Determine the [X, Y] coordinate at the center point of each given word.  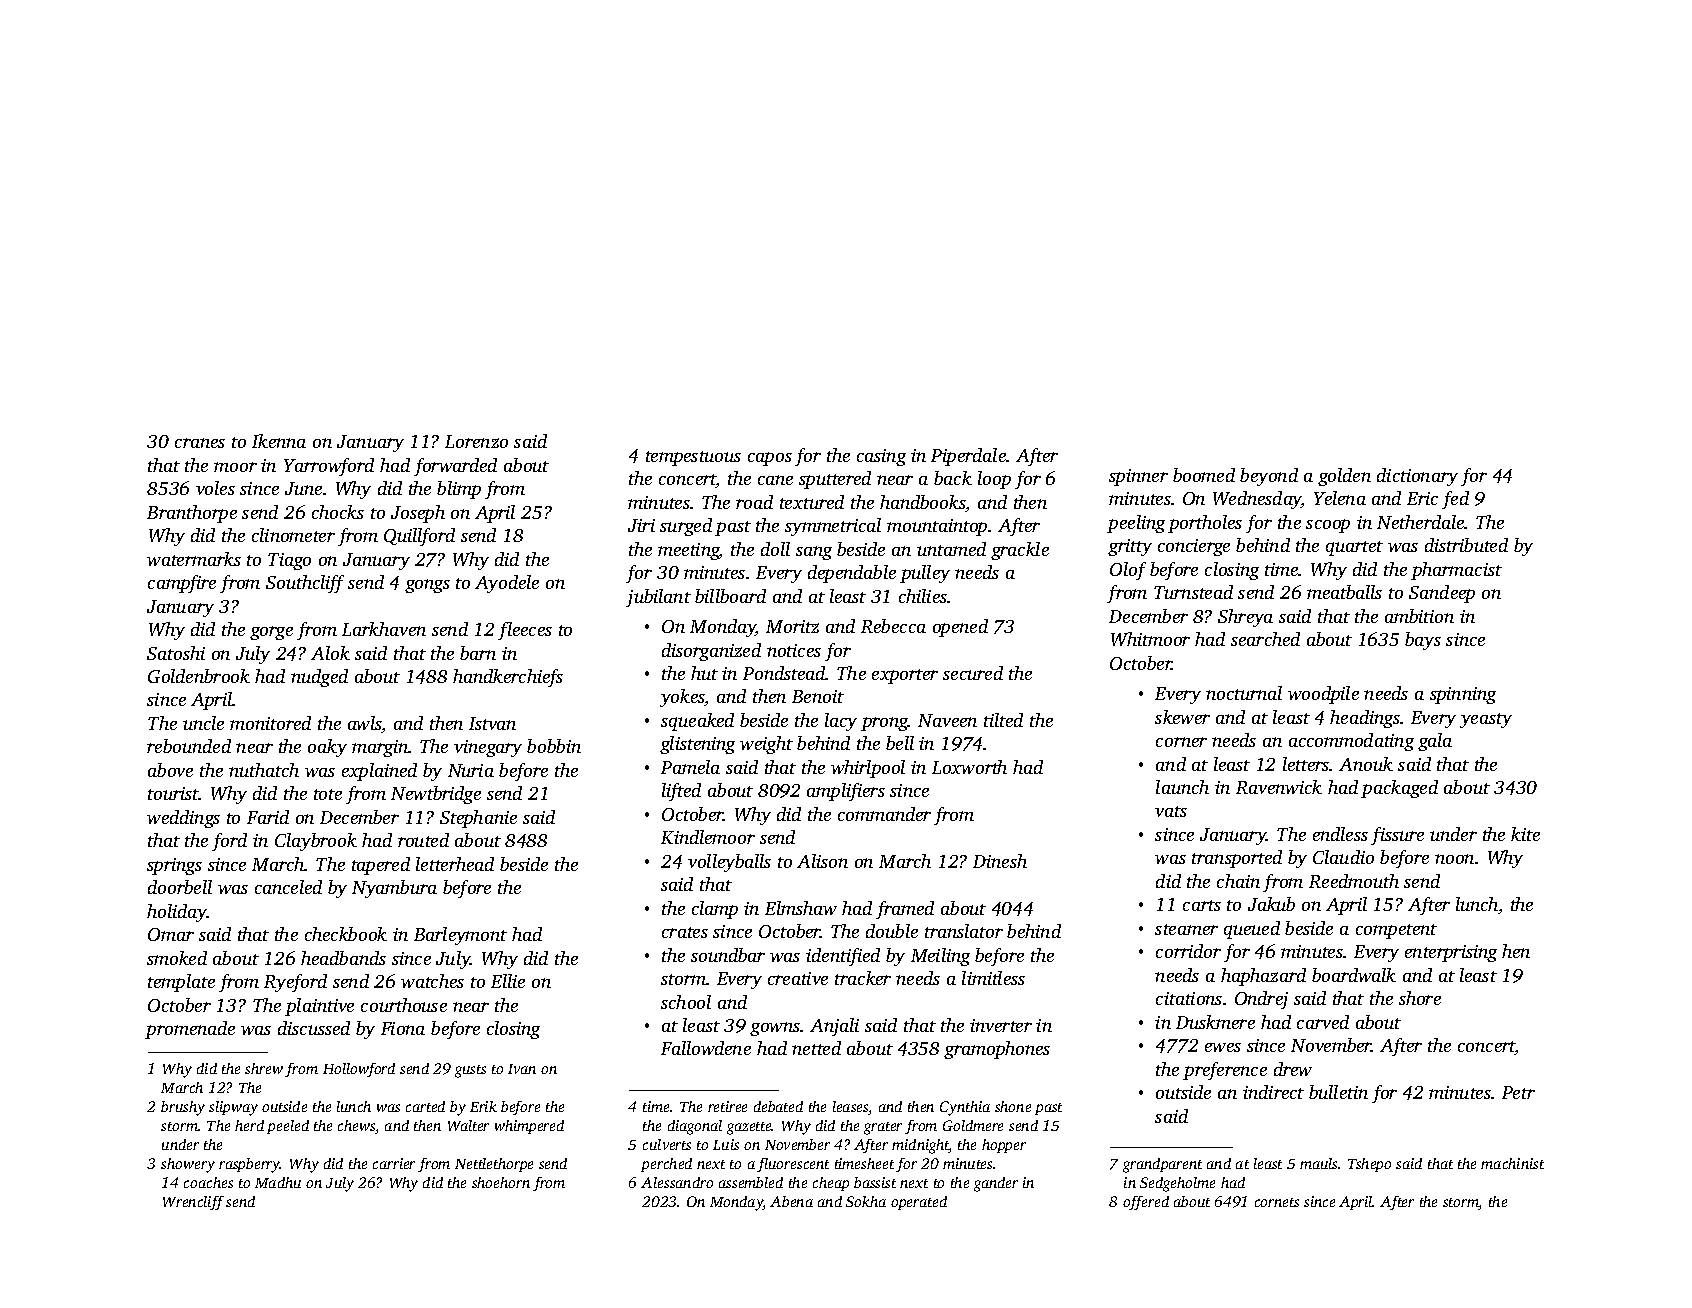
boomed [1204, 475]
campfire [182, 584]
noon [1454, 859]
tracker [863, 978]
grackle [1020, 551]
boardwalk [1354, 975]
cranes [200, 443]
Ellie [508, 981]
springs [174, 866]
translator [964, 931]
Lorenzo [476, 441]
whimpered [529, 1127]
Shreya [1245, 618]
